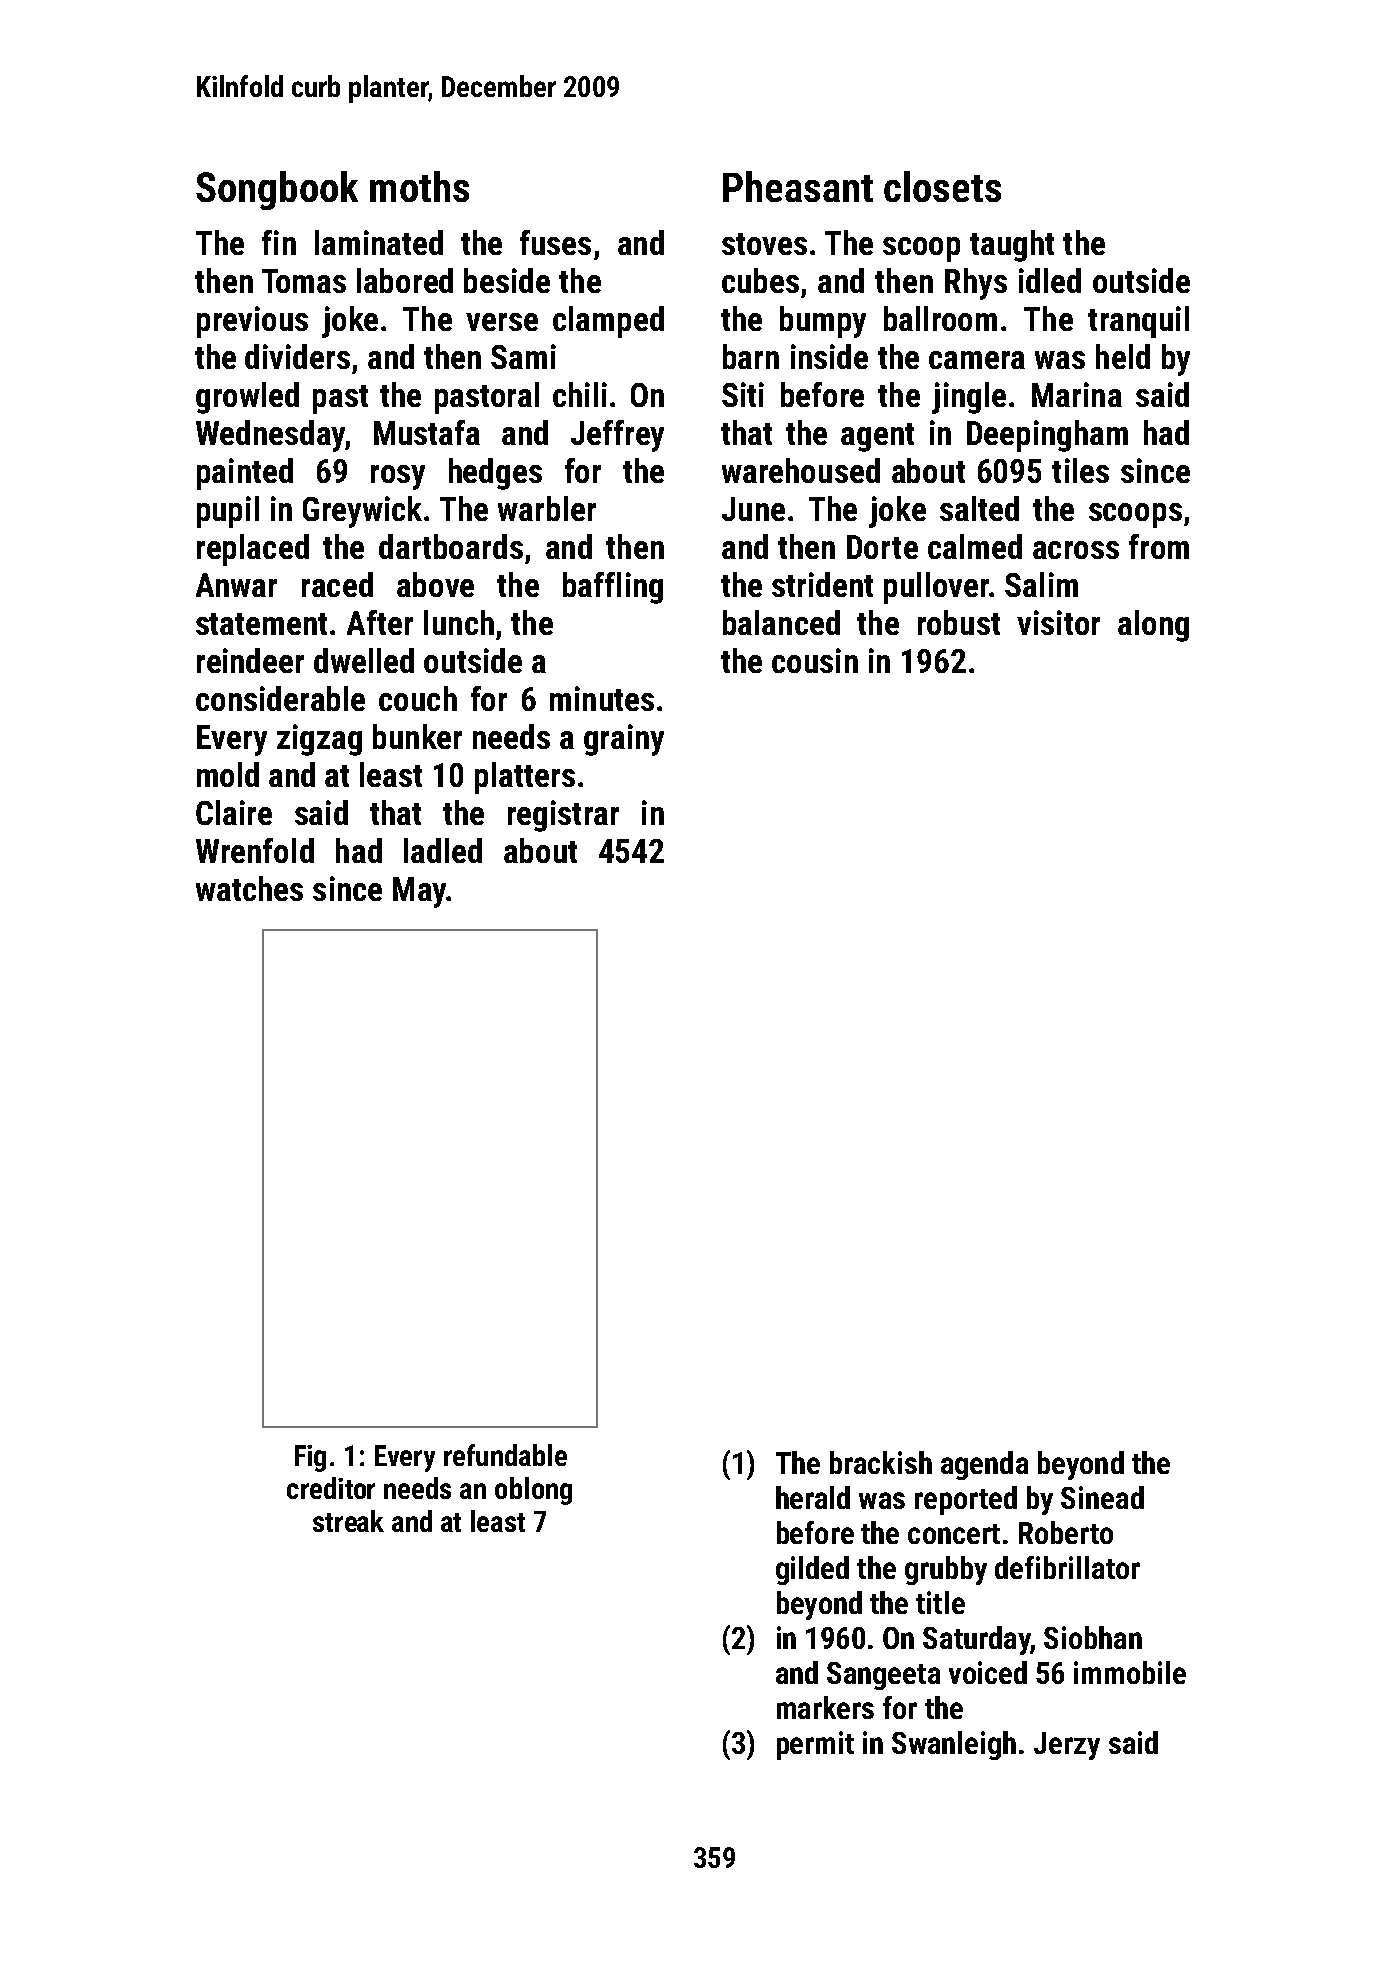 Image resolution: width=1386 pixels, height=1969 pixels. What do you see at coordinates (813, 1497) in the document?
I see `herald` at bounding box center [813, 1497].
